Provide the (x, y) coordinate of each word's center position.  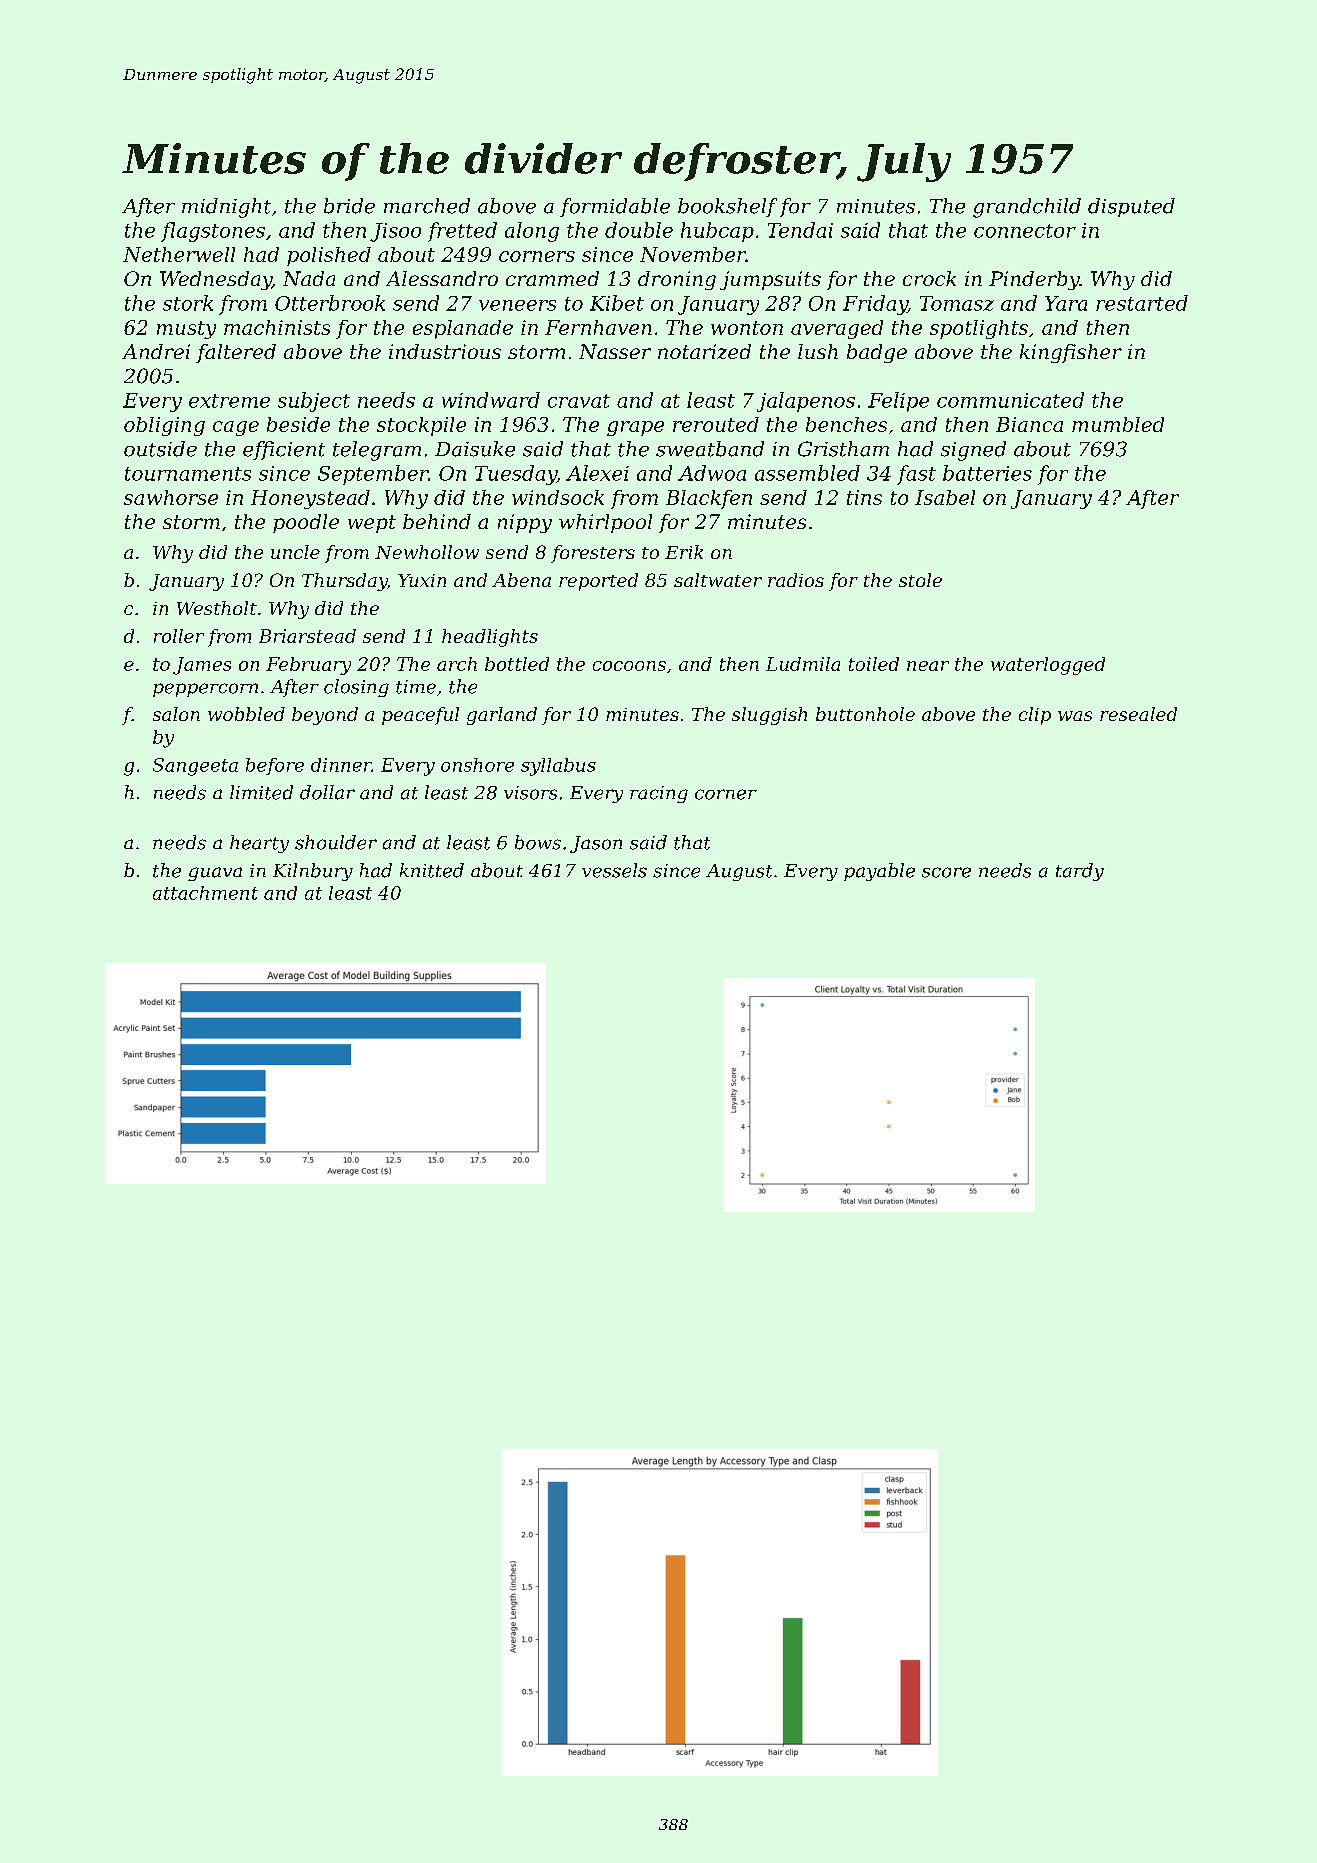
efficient (284, 450)
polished (329, 256)
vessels (614, 870)
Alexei (597, 473)
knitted (432, 870)
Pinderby (1034, 280)
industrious (445, 351)
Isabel (945, 497)
